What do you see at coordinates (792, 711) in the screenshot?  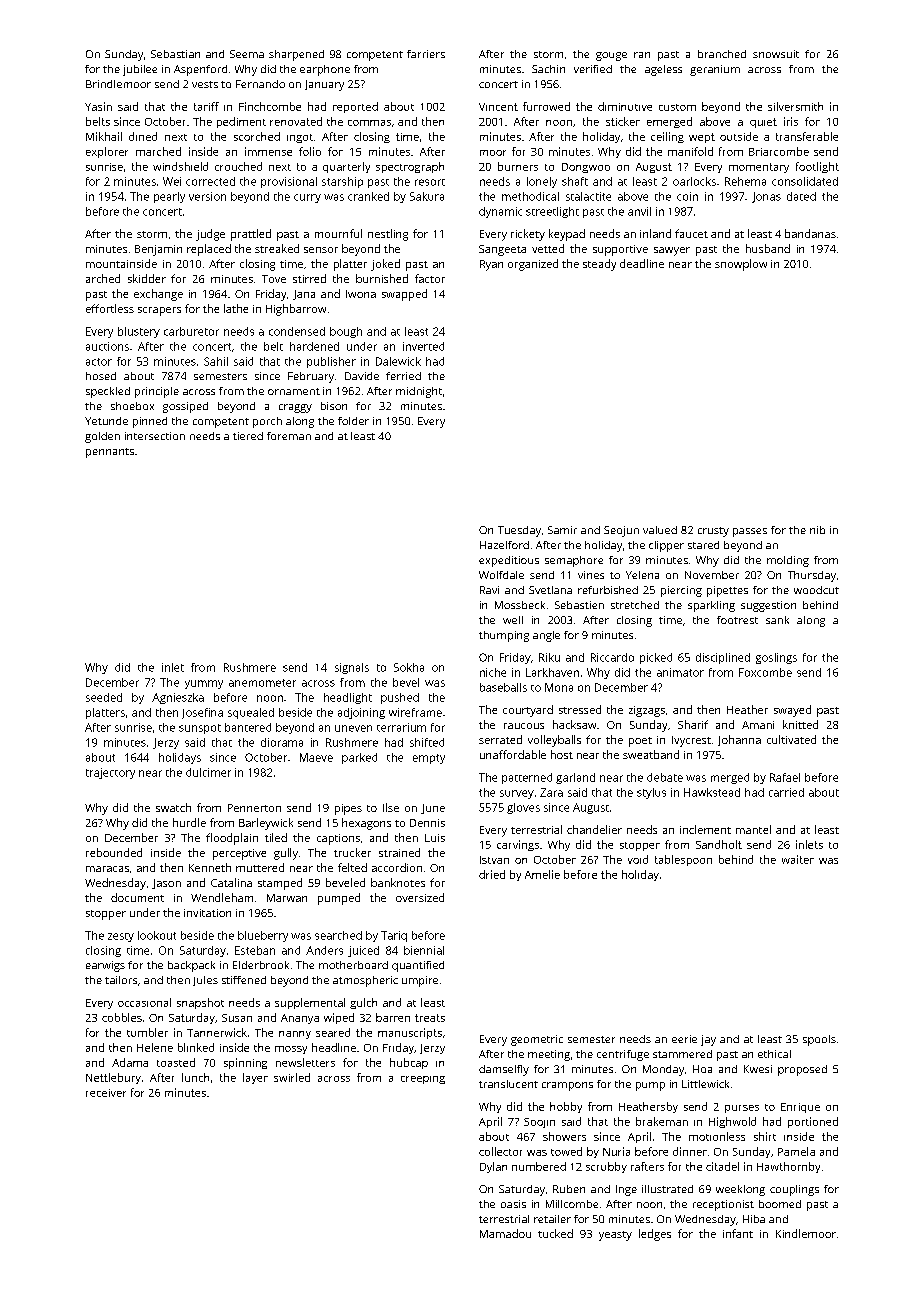 I see `swayed` at bounding box center [792, 711].
